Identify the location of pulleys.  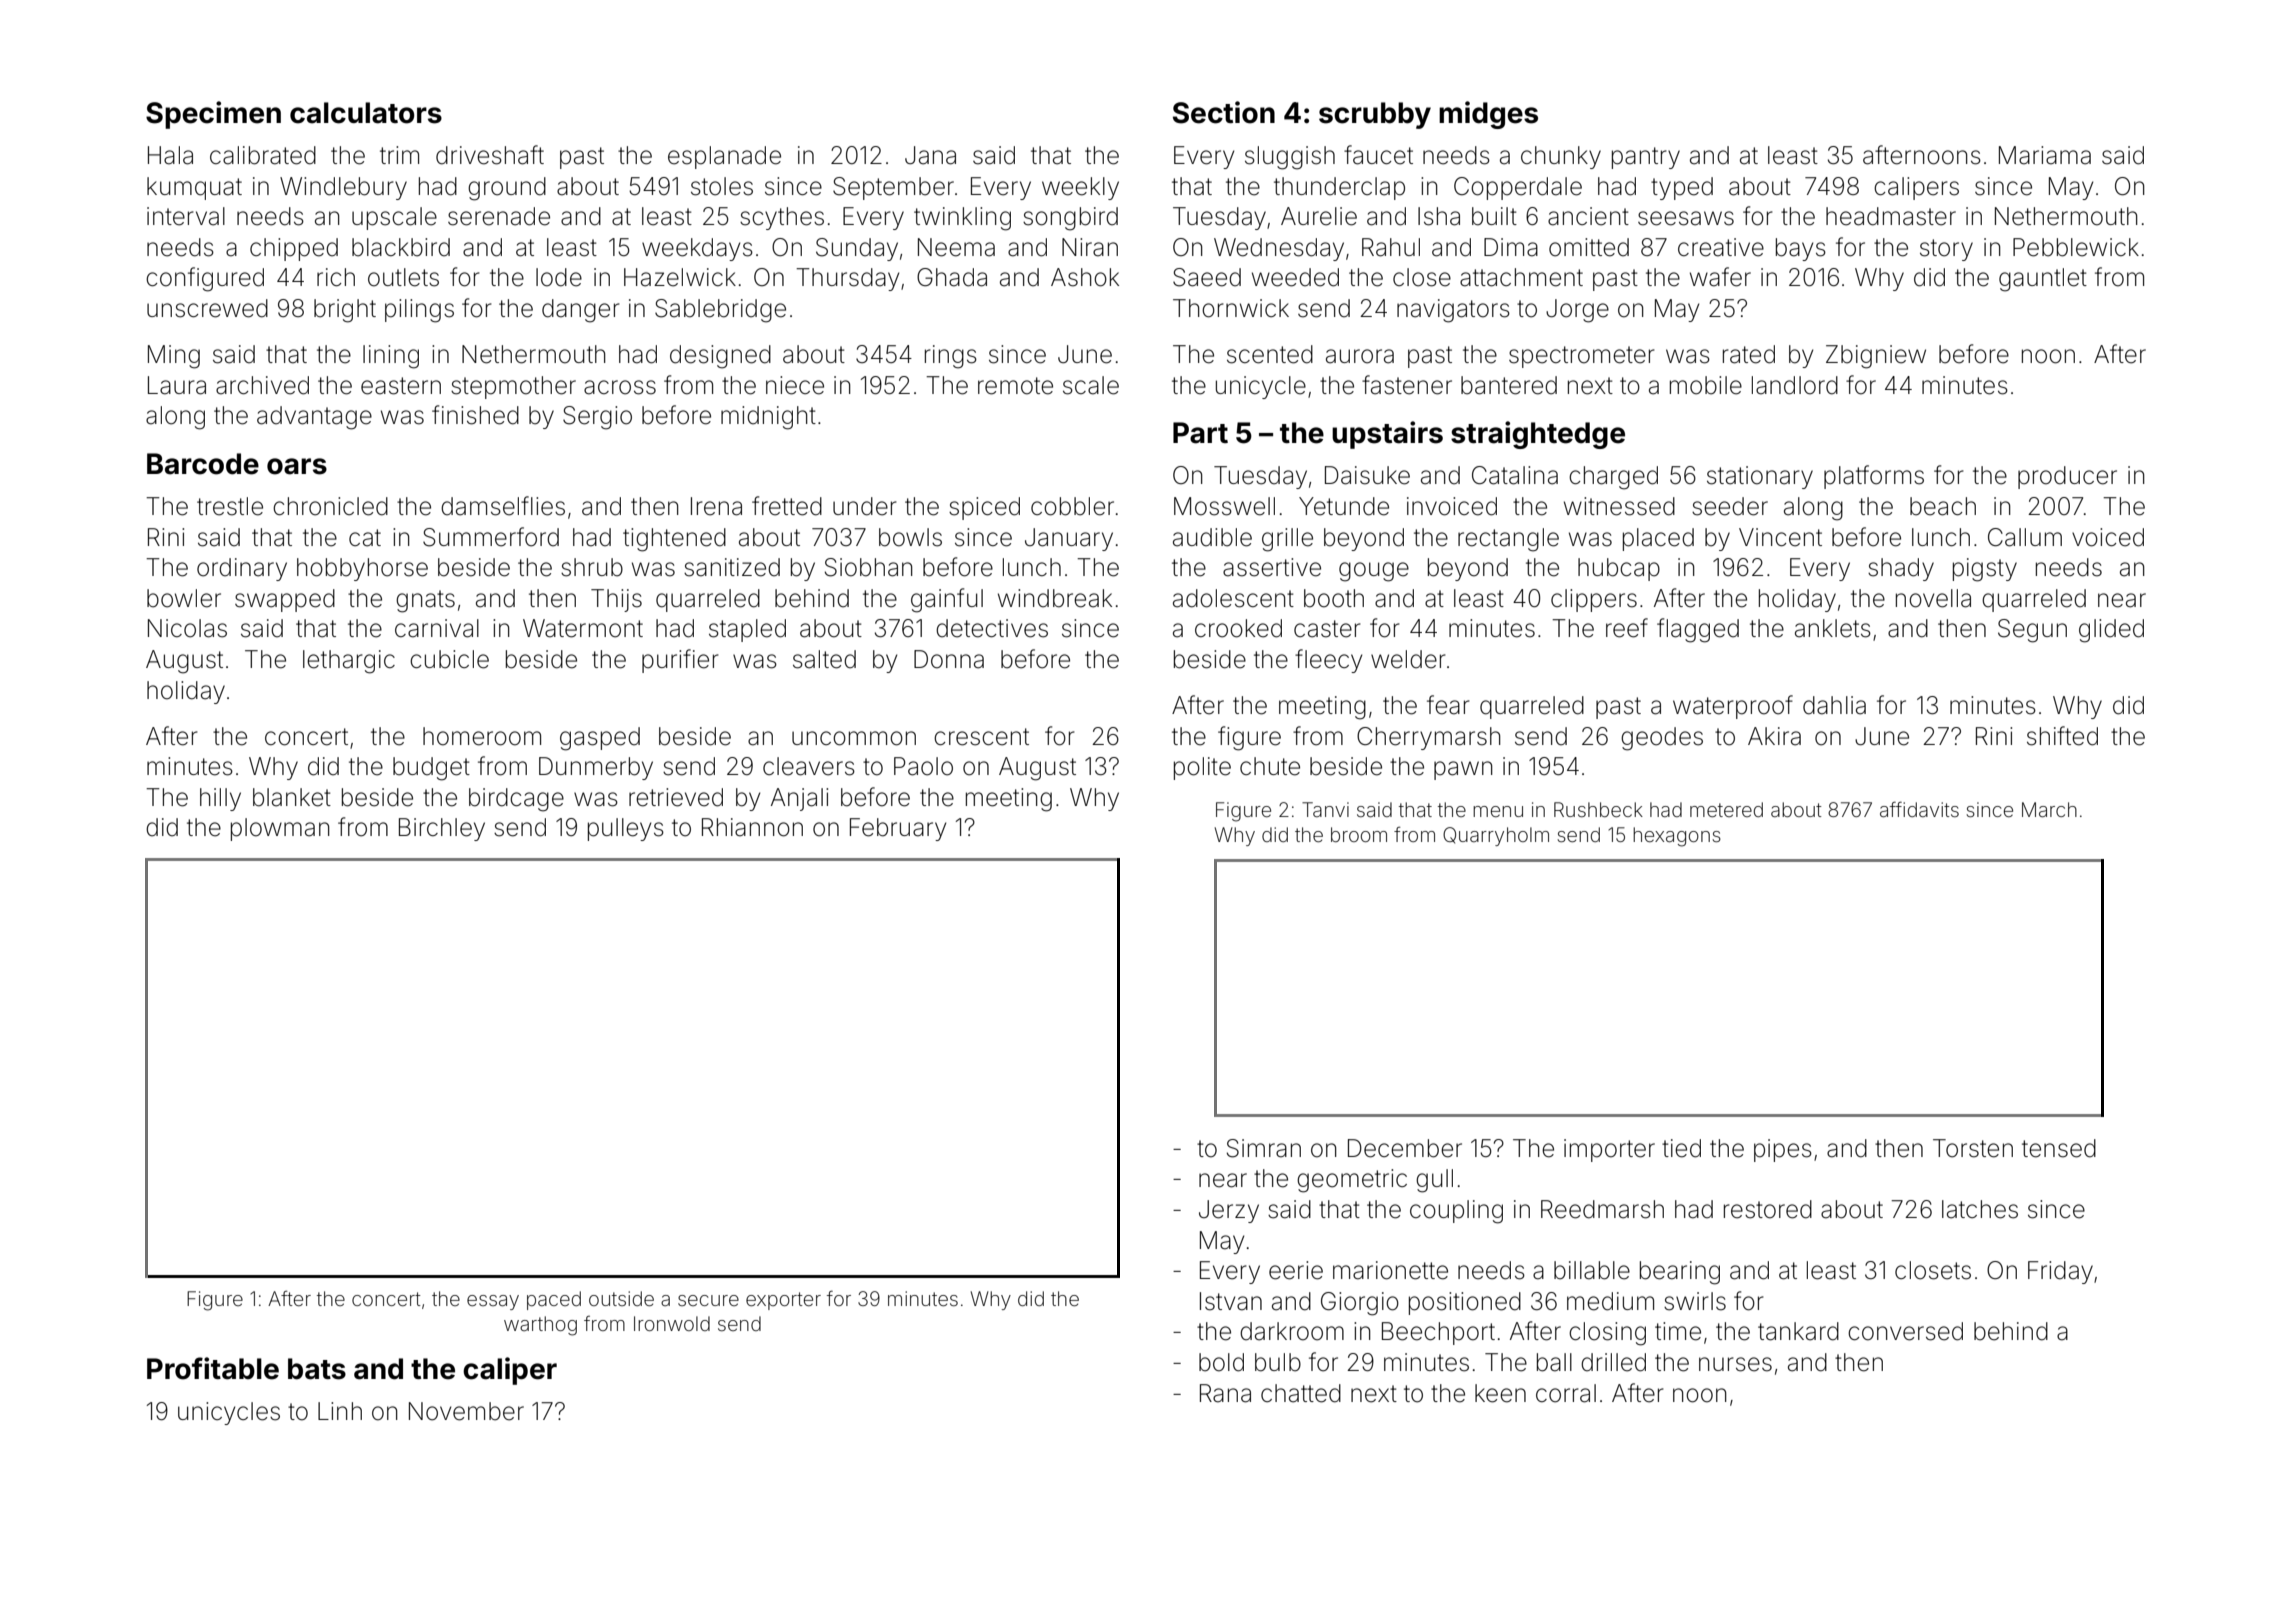
(626, 829).
